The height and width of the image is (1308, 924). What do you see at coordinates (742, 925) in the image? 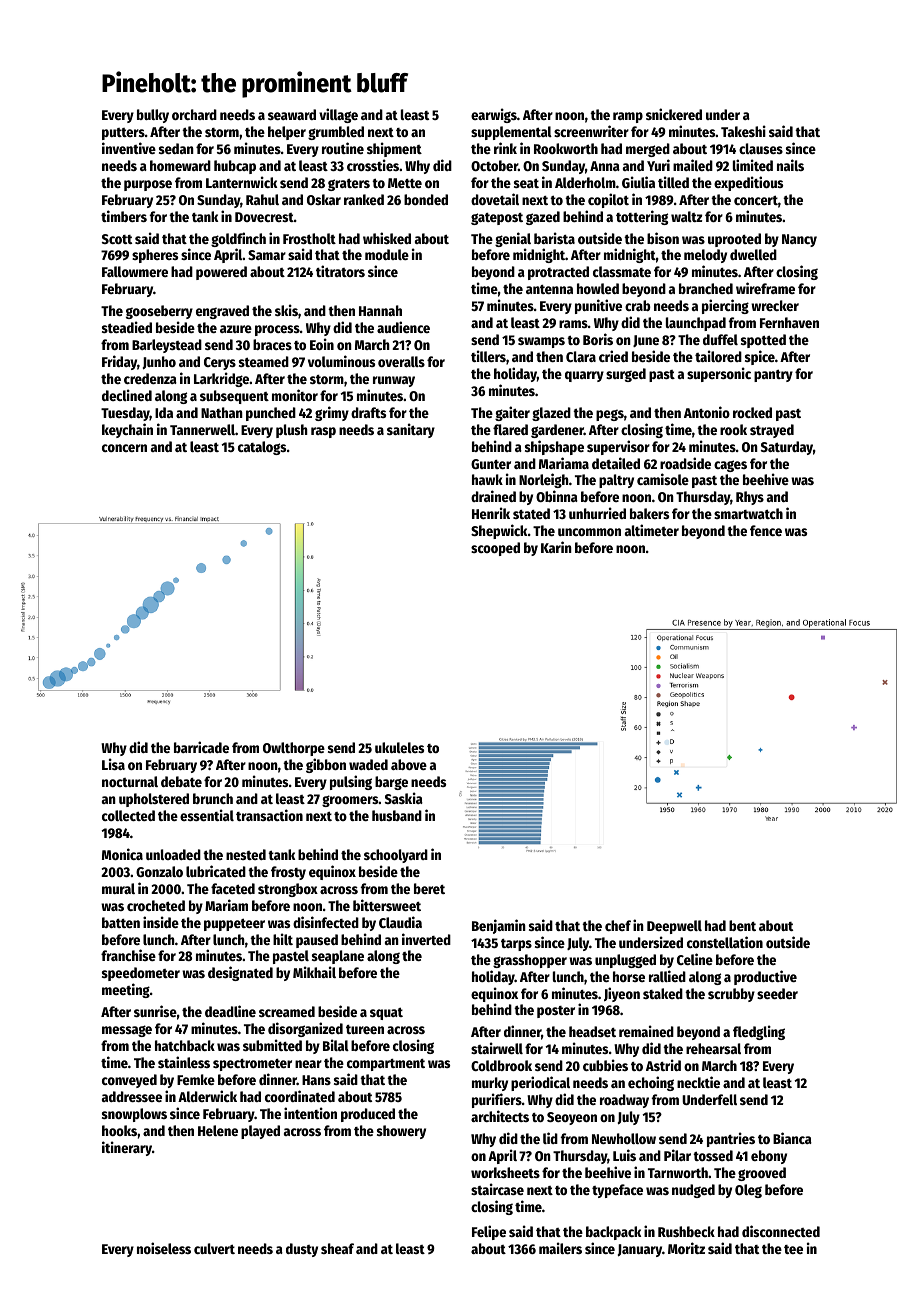
I see `bent` at bounding box center [742, 925].
